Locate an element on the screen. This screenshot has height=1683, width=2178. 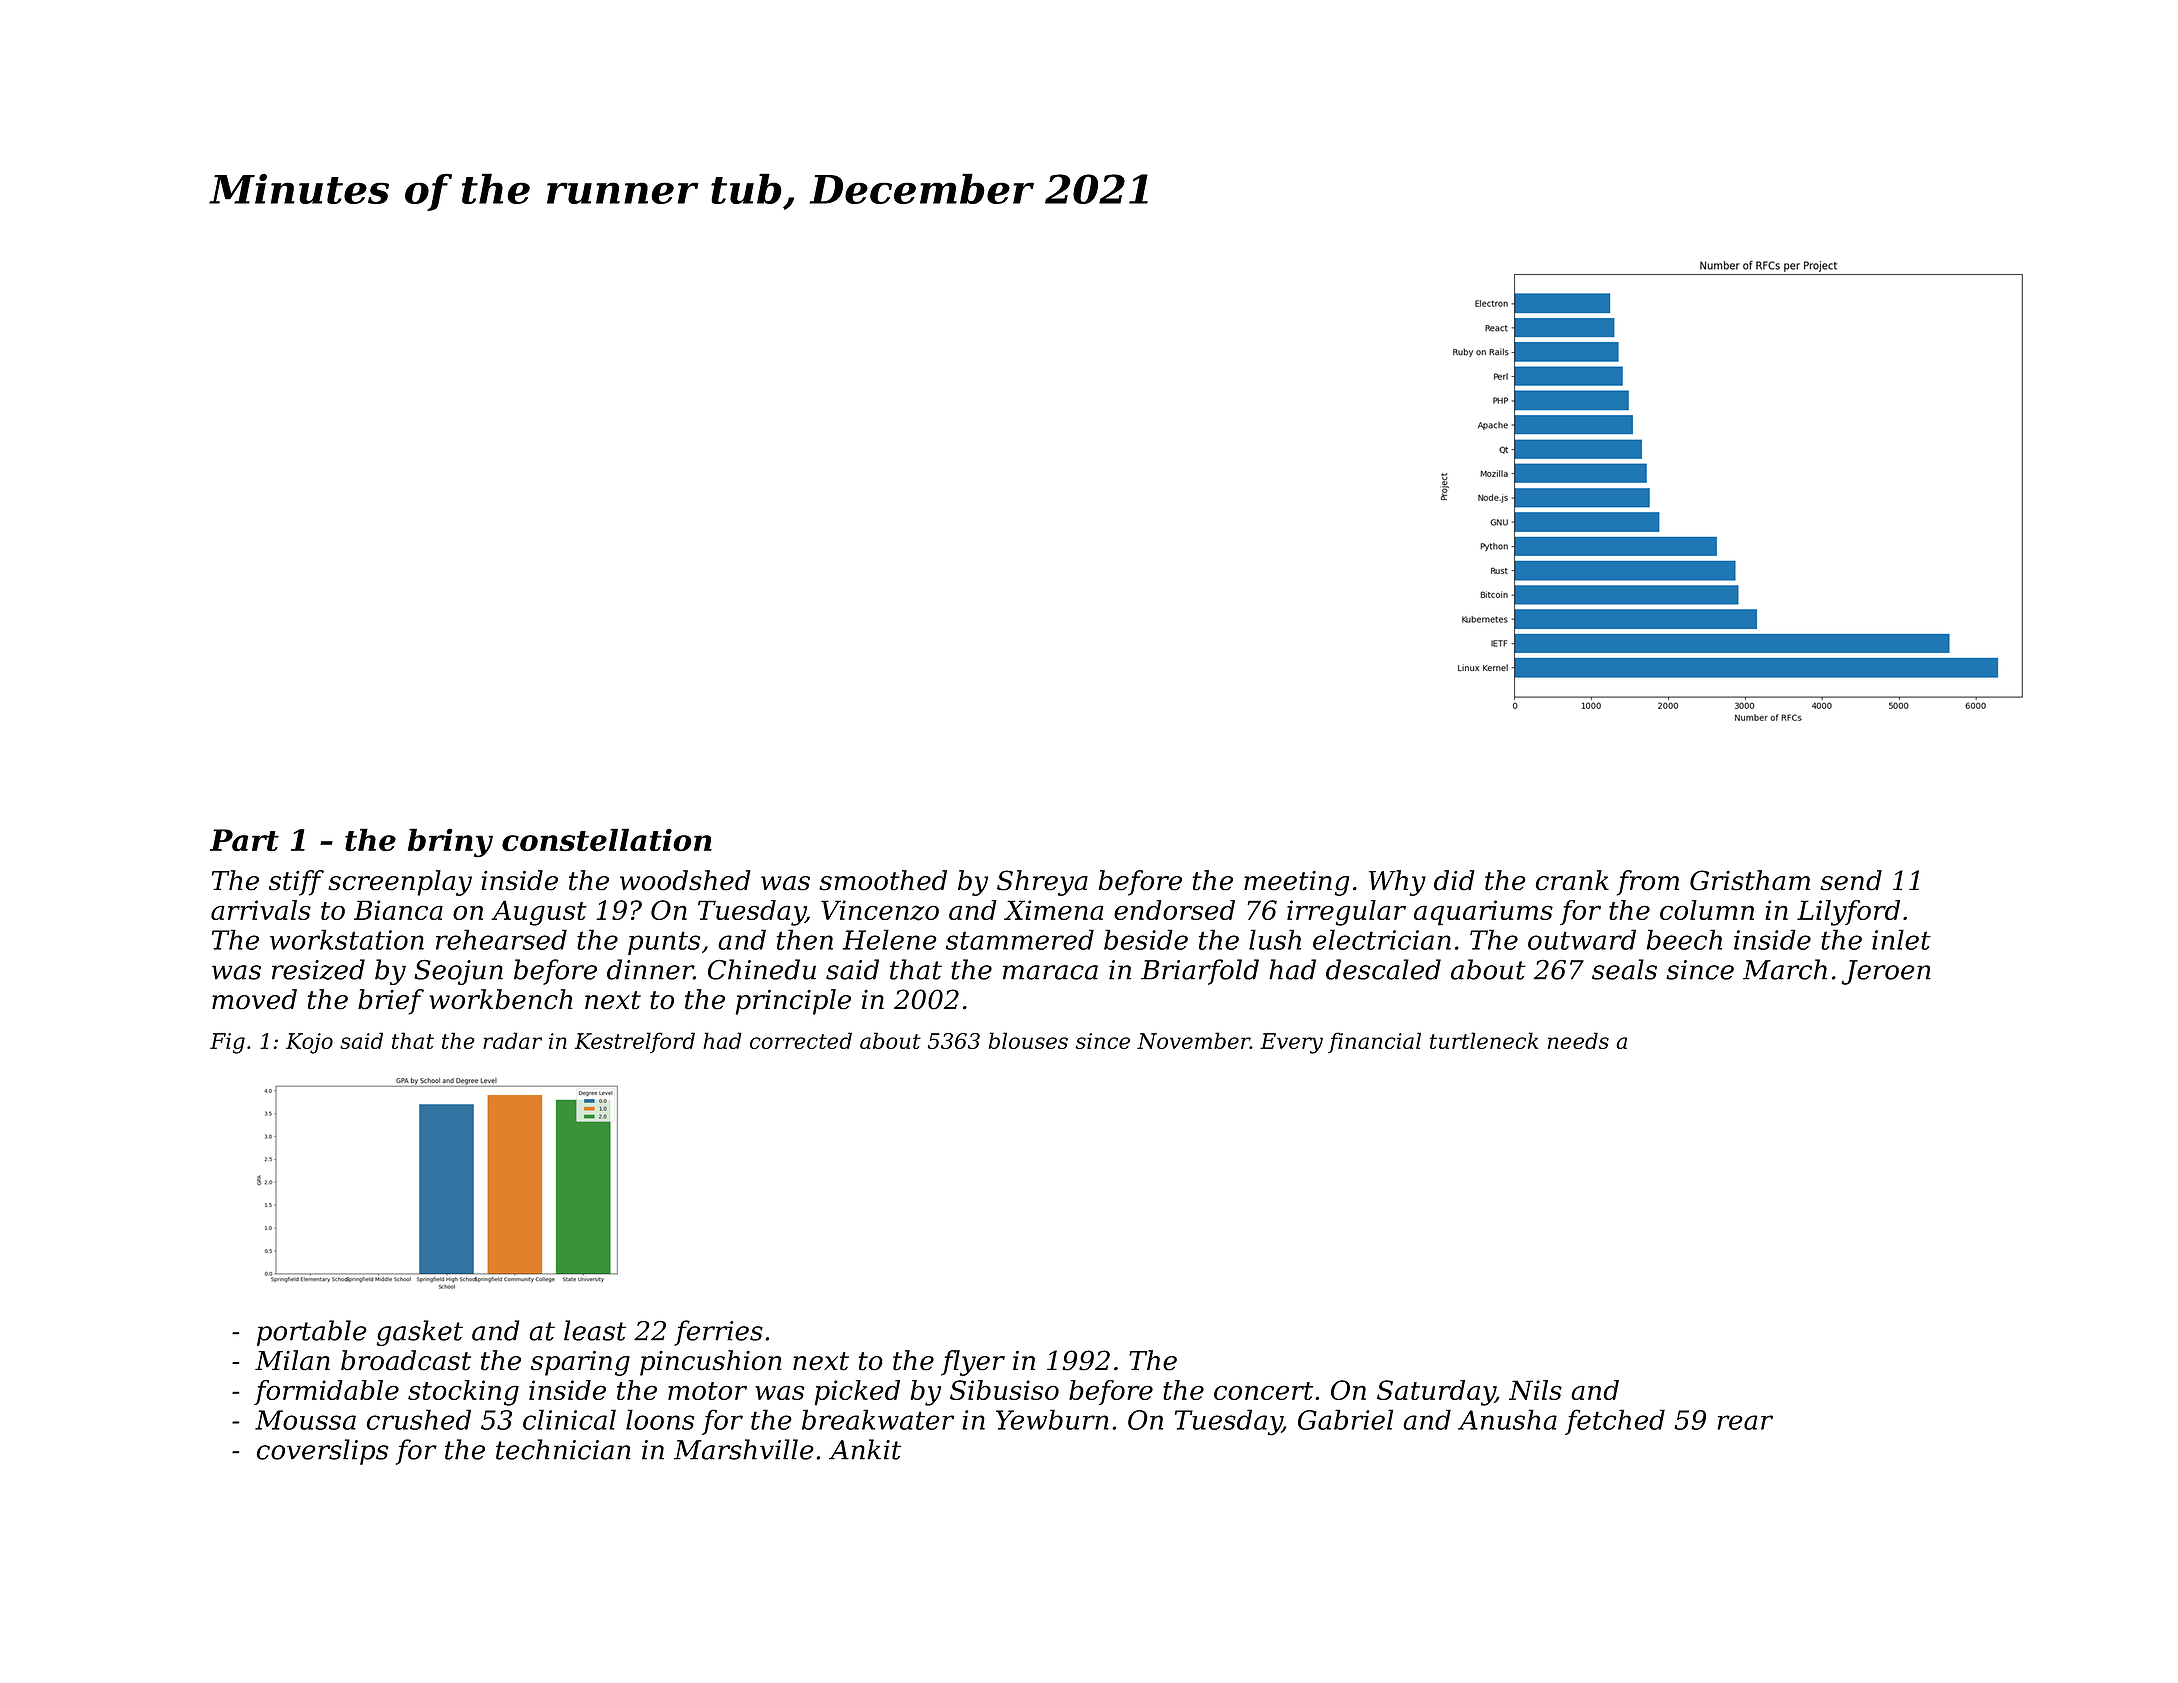
radar is located at coordinates (512, 1040).
